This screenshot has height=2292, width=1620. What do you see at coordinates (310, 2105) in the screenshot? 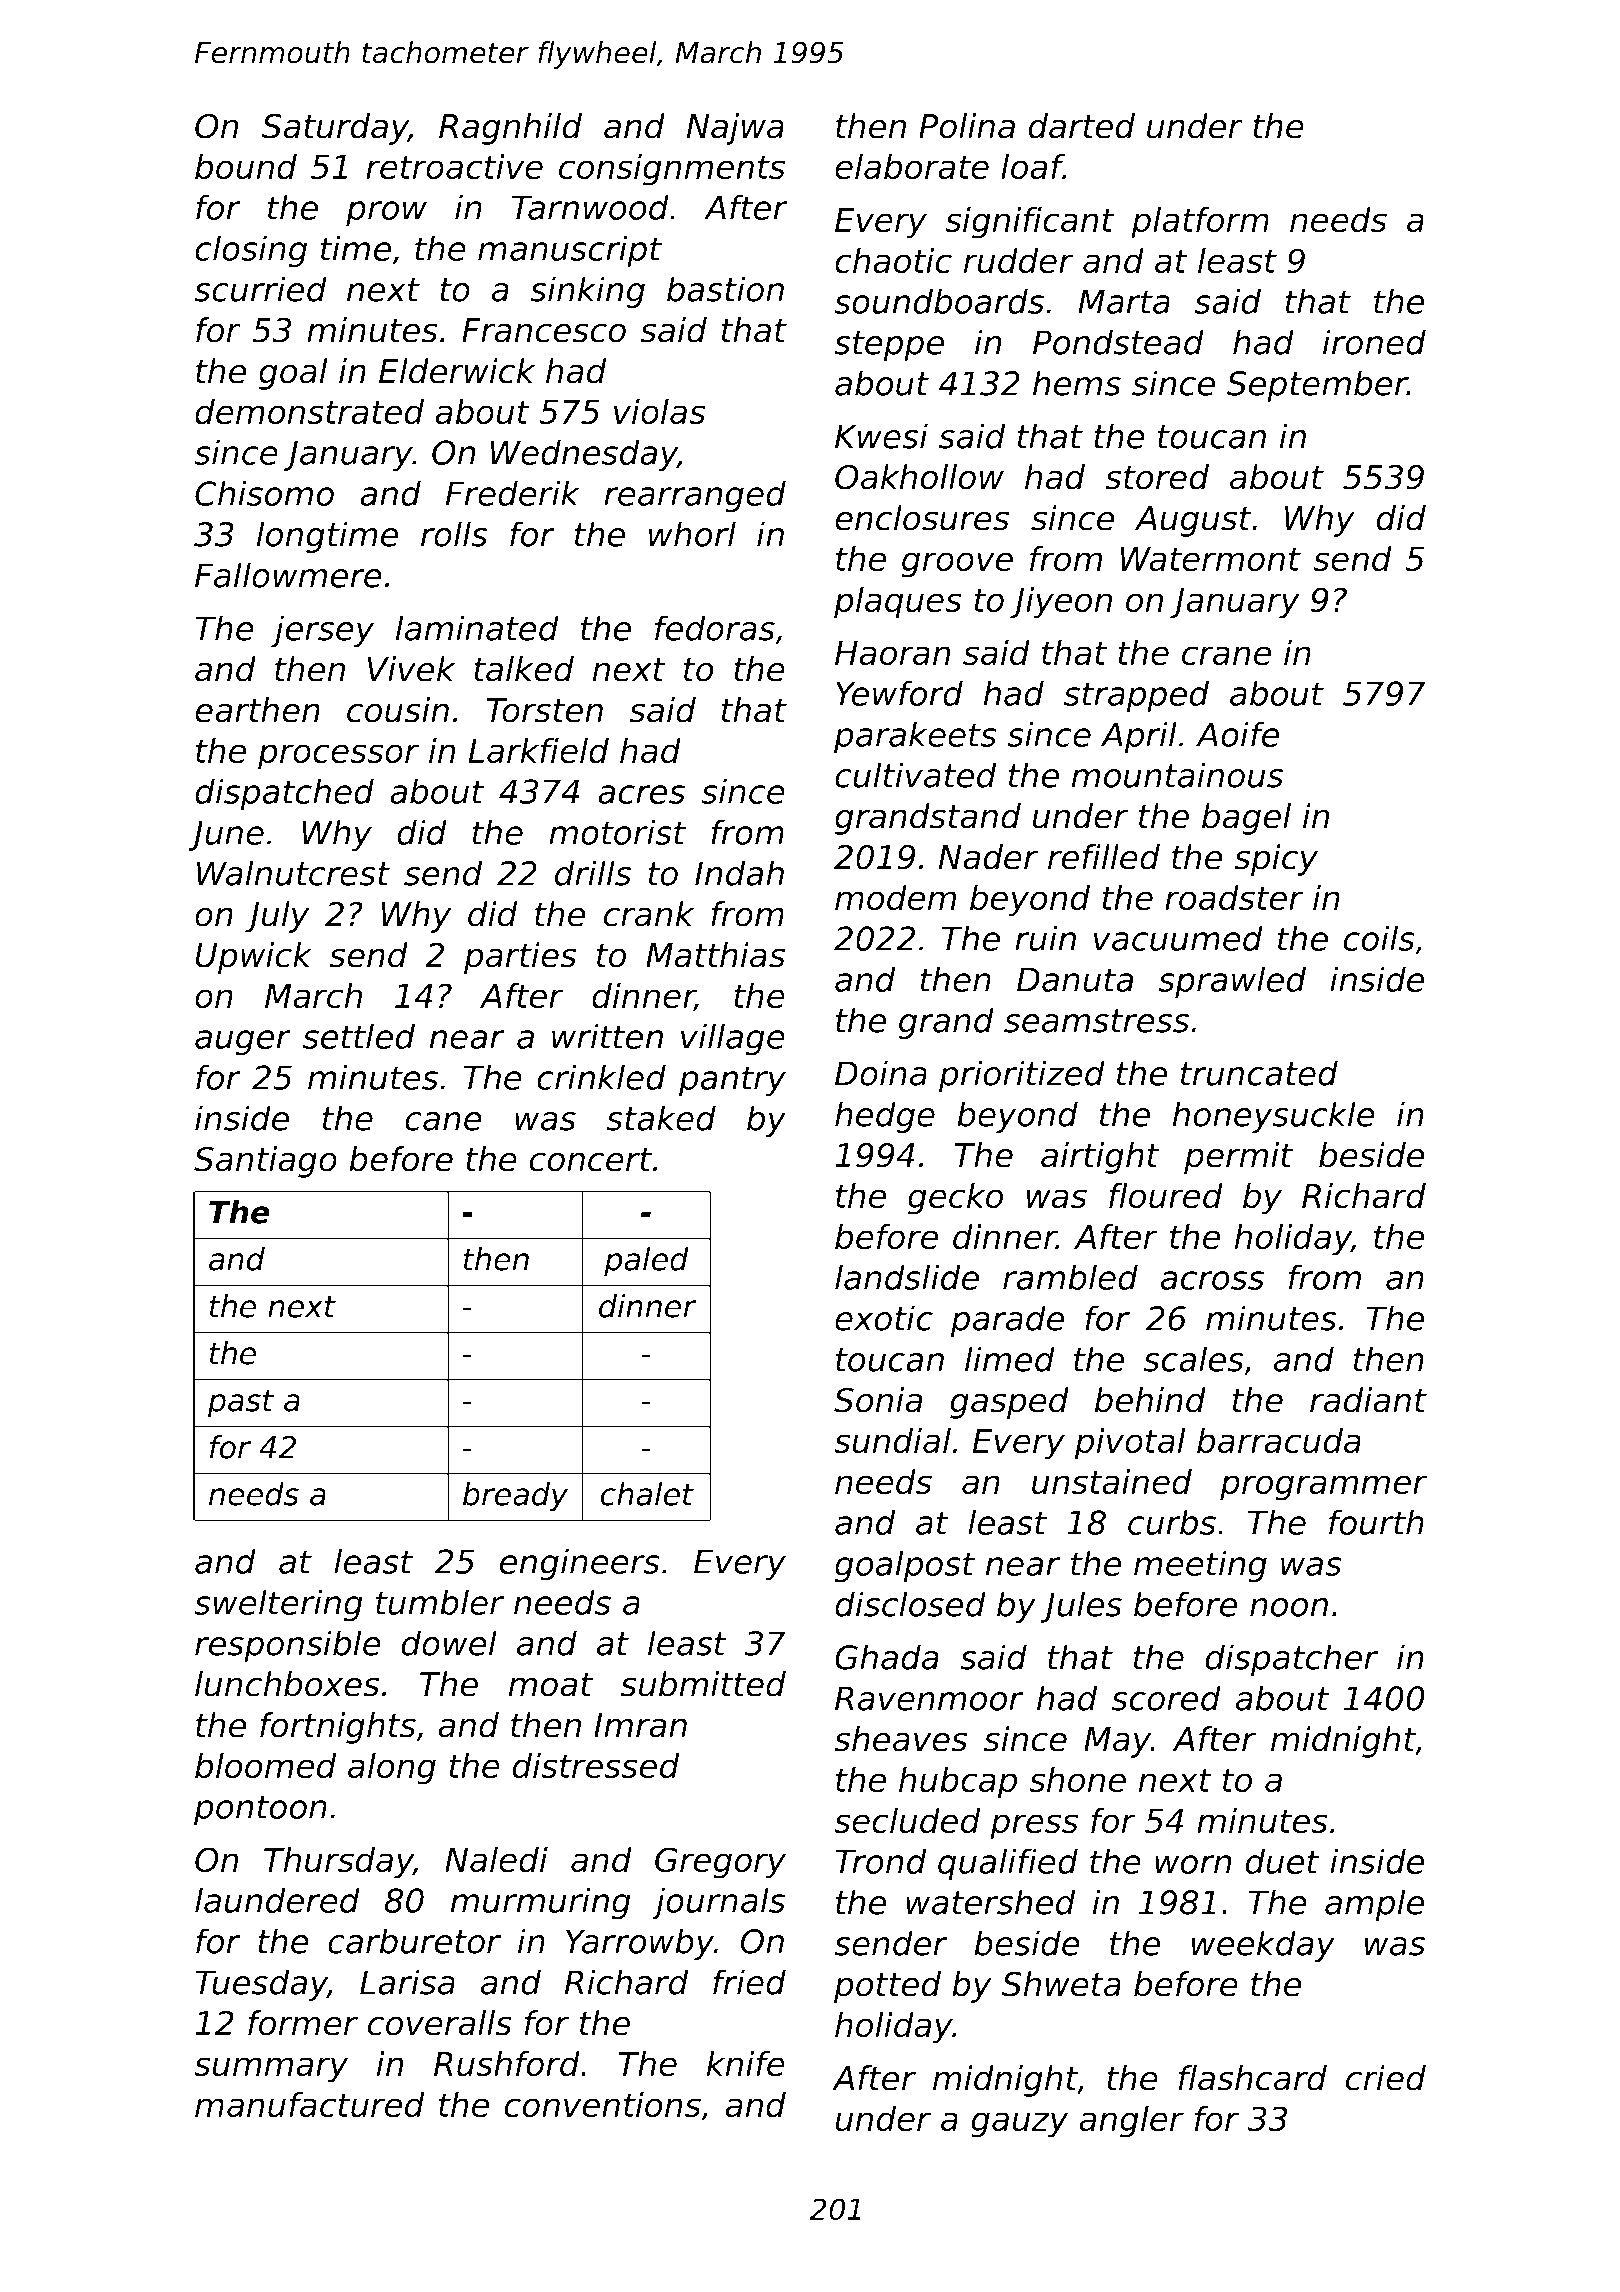
I see `manufactured` at bounding box center [310, 2105].
